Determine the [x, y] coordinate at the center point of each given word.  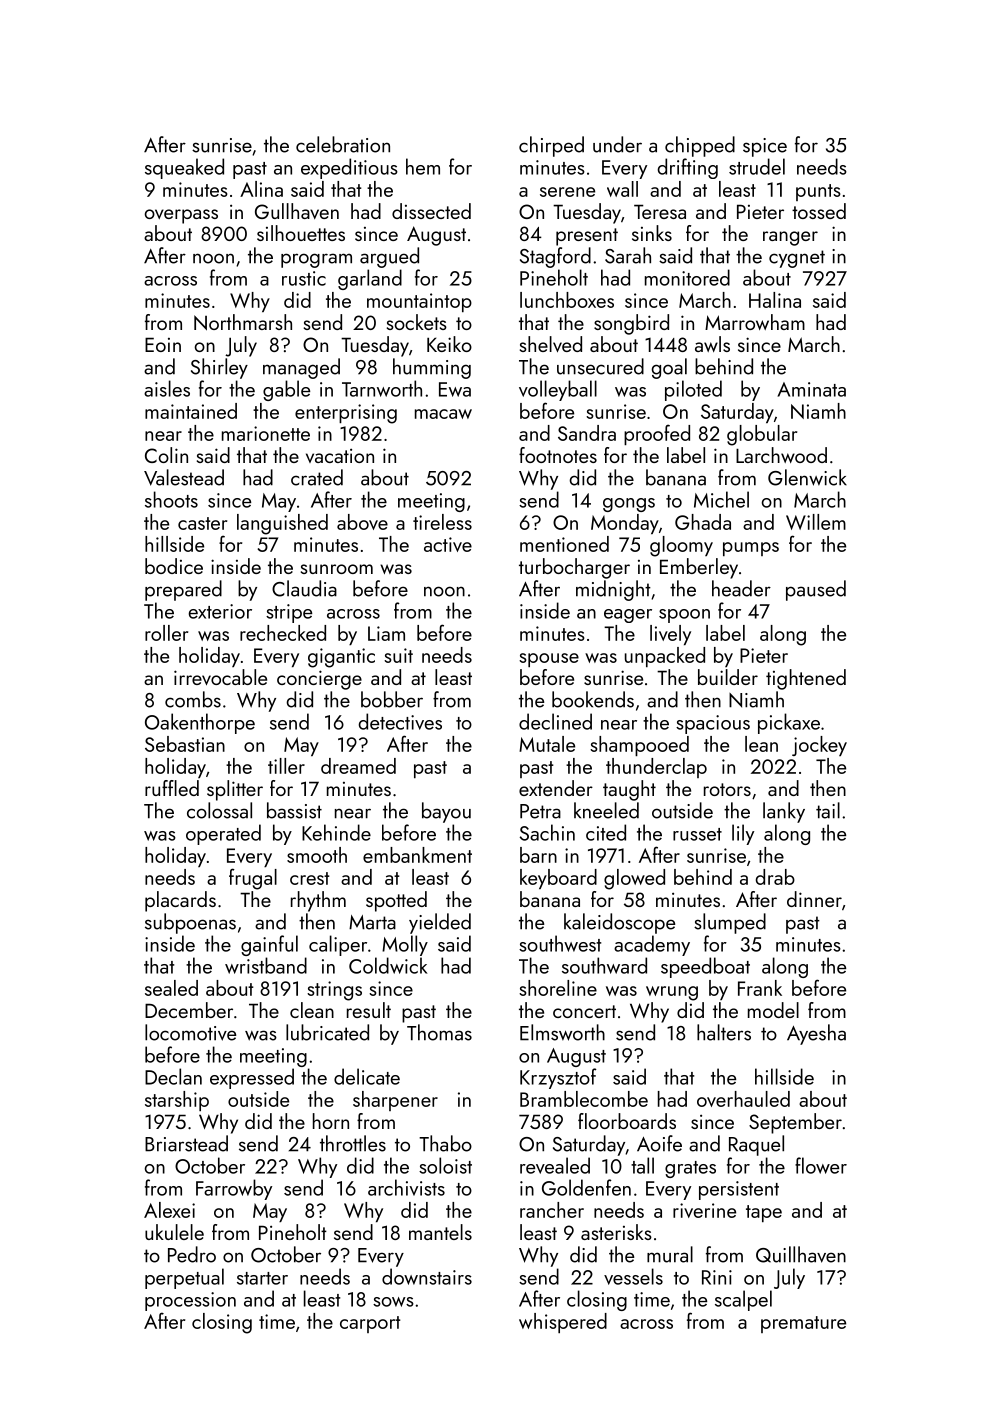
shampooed [639, 746]
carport [370, 1324]
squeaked [184, 168]
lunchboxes [567, 300]
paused [816, 590]
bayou [446, 812]
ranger [790, 238]
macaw [443, 414]
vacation [340, 456]
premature [803, 1324]
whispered [563, 1323]
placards [180, 901]
